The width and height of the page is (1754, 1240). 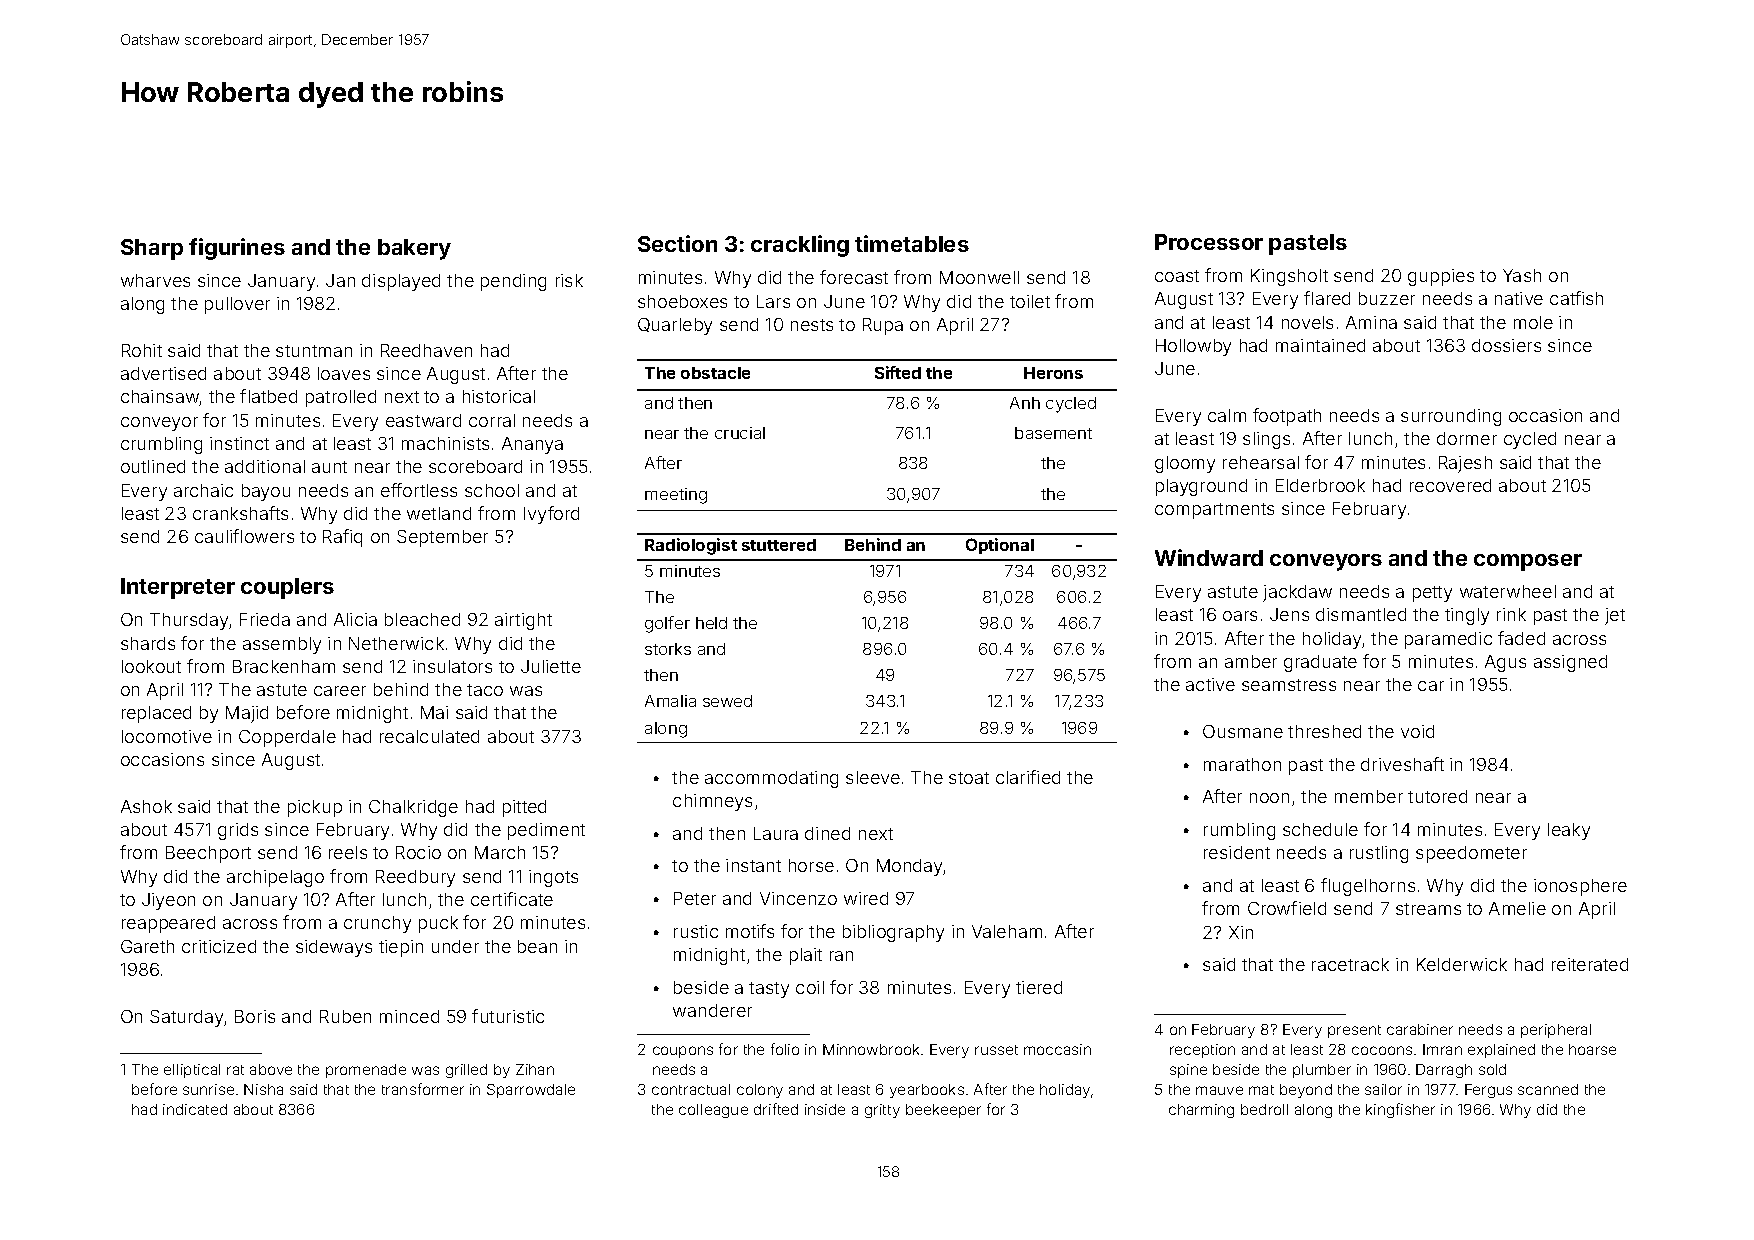 What do you see at coordinates (1528, 562) in the page?
I see `composer` at bounding box center [1528, 562].
